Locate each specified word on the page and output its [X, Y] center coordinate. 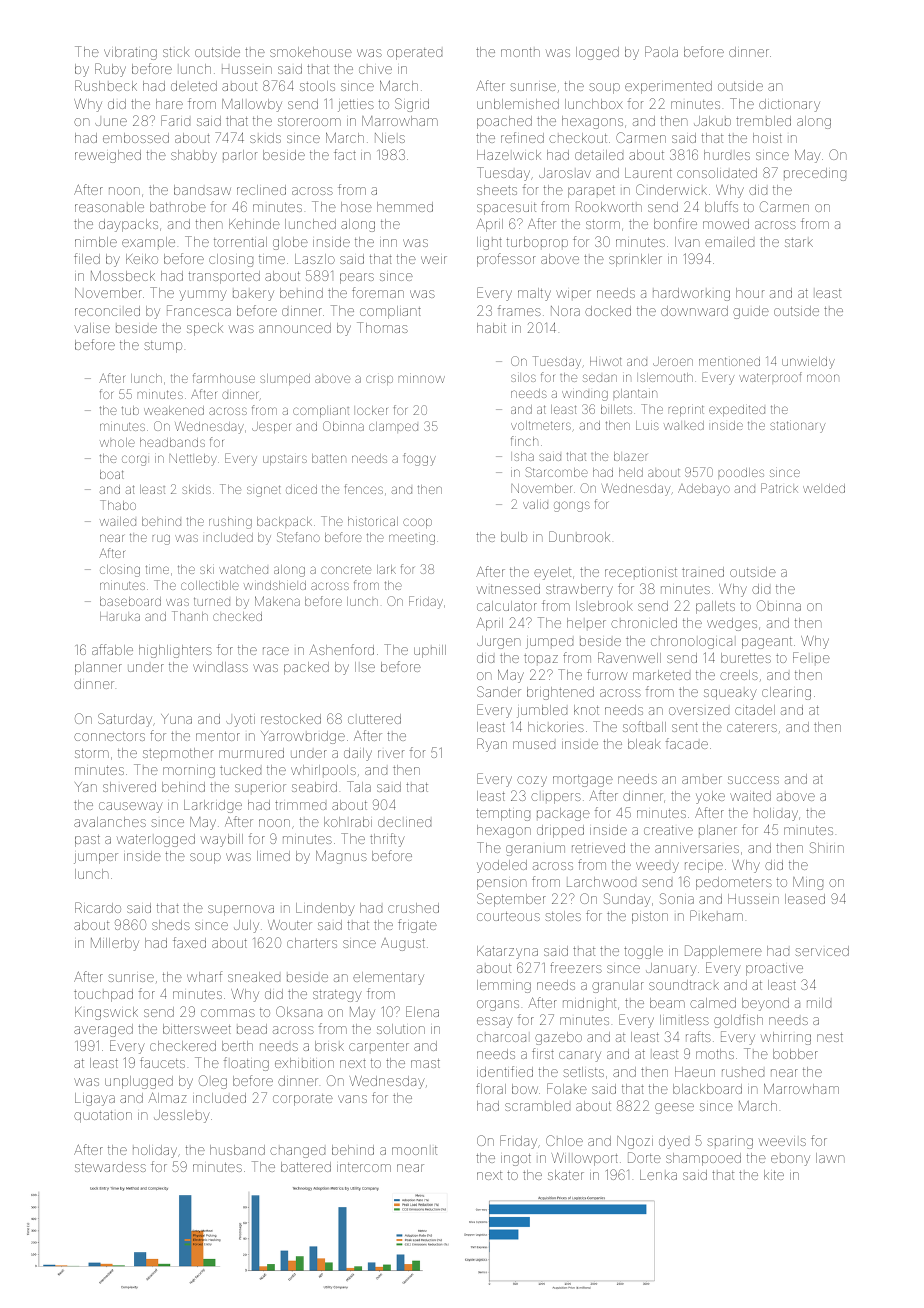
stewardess [110, 1167]
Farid [175, 120]
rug [161, 539]
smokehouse [311, 52]
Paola [661, 51]
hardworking [691, 294]
